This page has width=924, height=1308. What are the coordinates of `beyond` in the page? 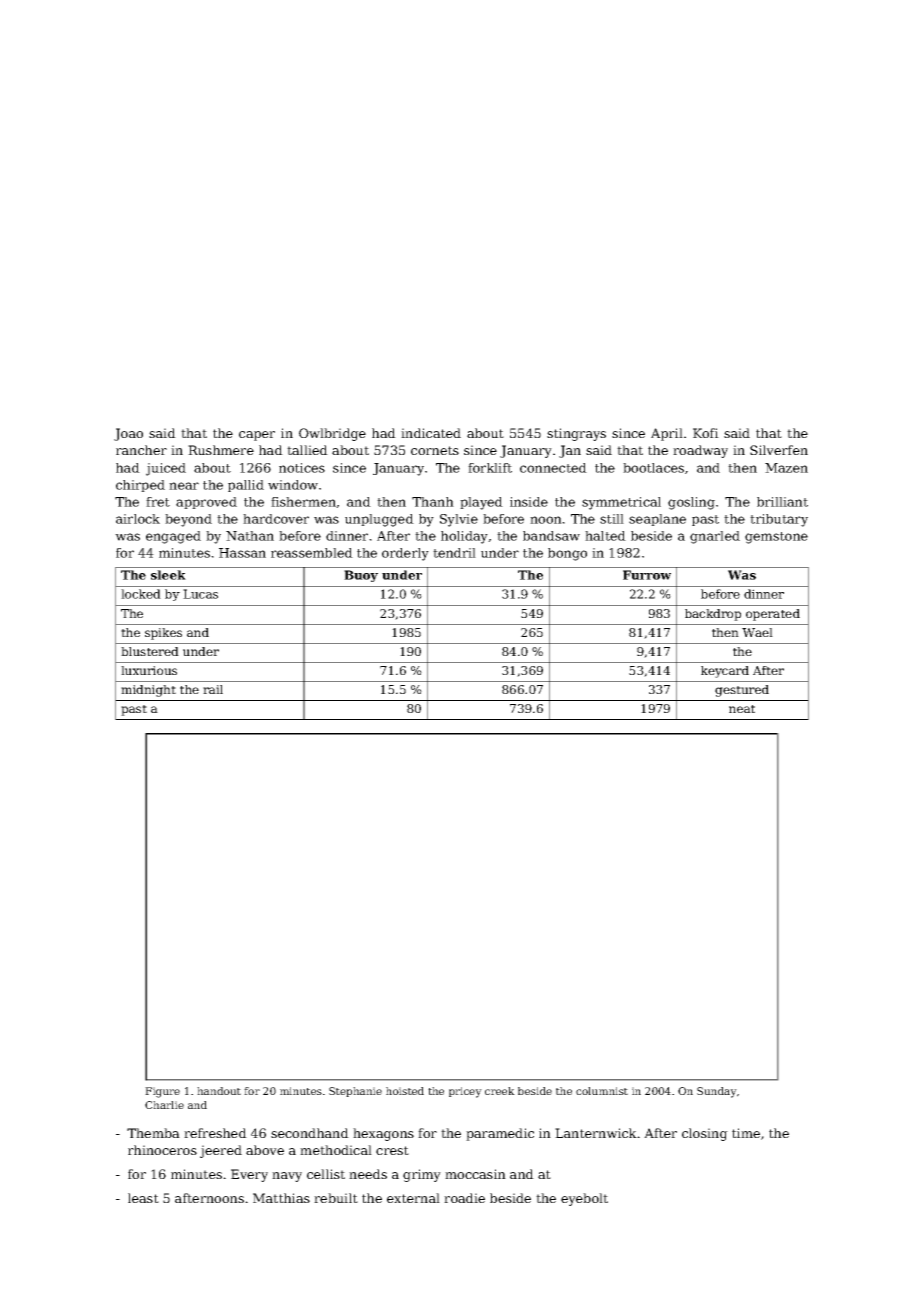 It's located at (188, 520).
